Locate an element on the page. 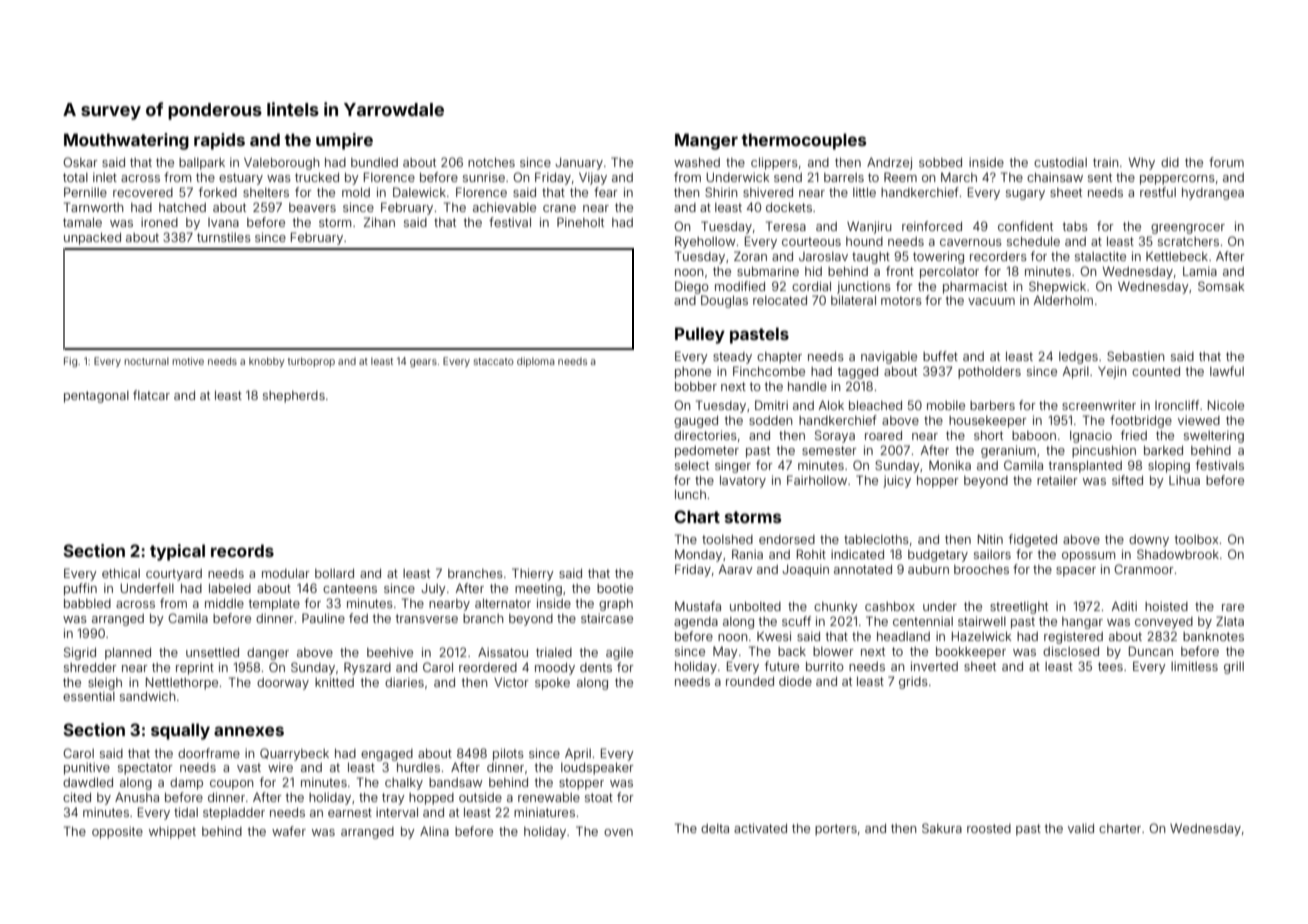  roosted is located at coordinates (989, 828).
